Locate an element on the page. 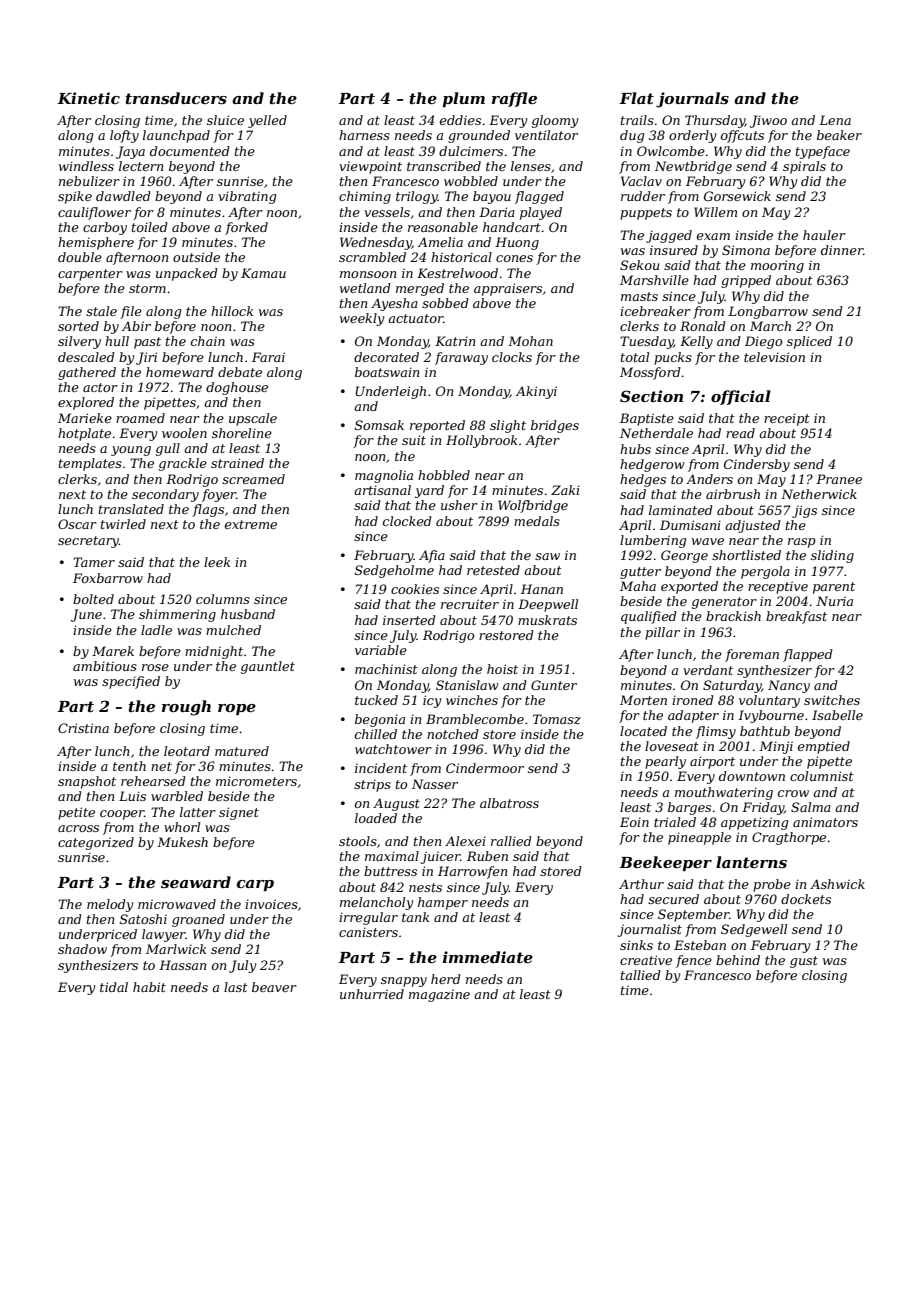 The image size is (924, 1308). invoices is located at coordinates (271, 904).
